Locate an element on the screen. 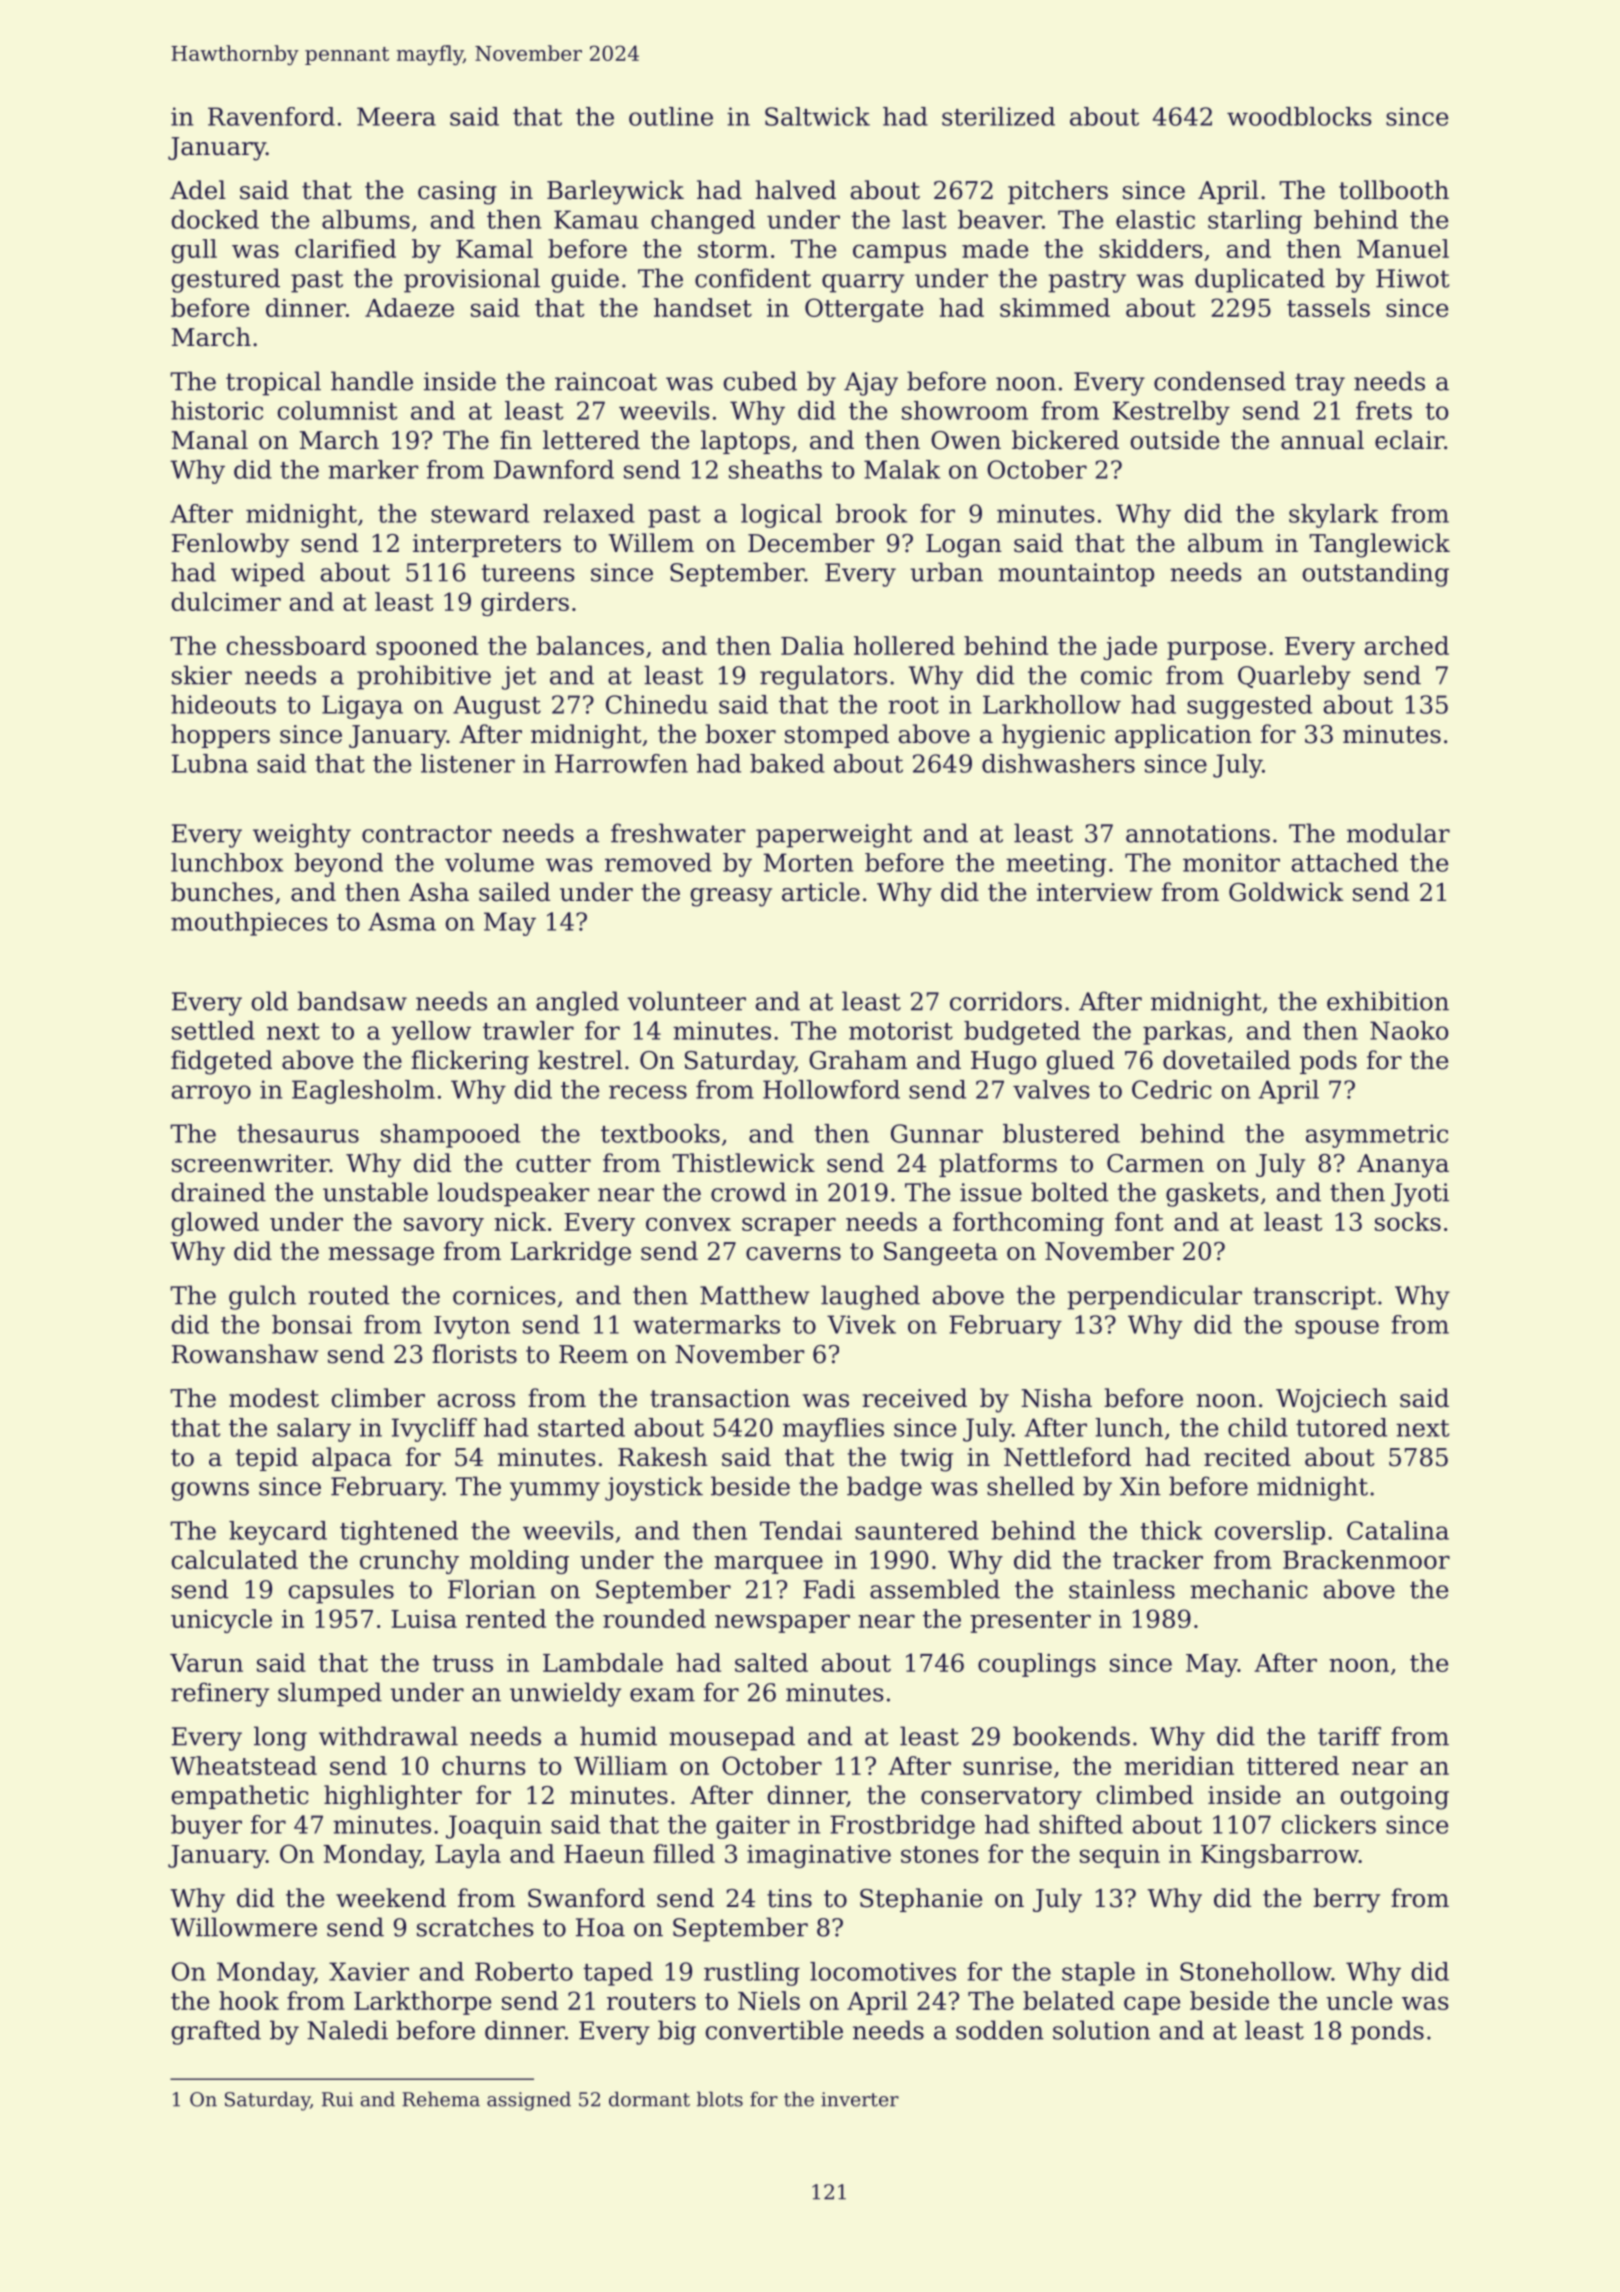  wiped is located at coordinates (268, 574).
